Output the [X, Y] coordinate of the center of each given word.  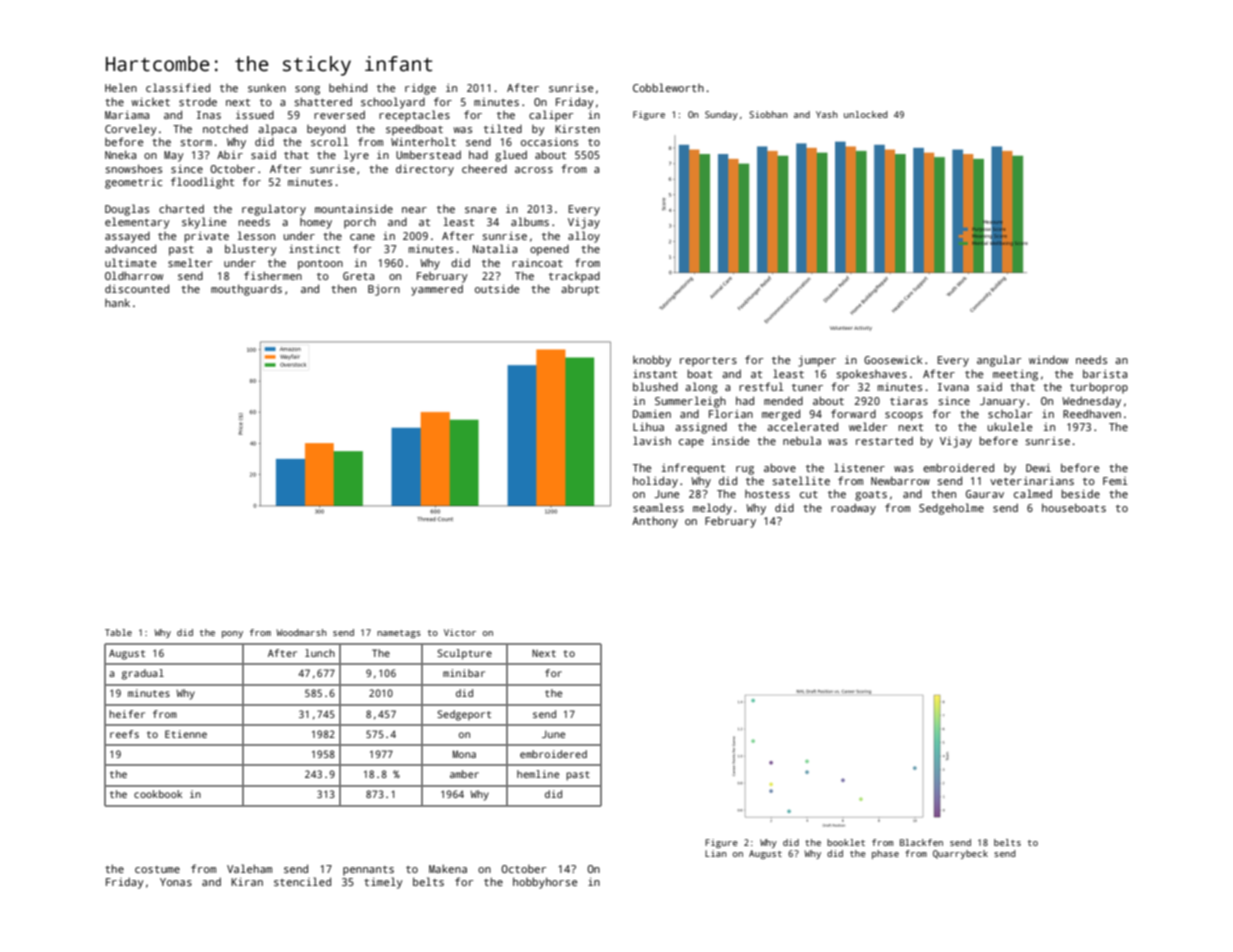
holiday [655, 482]
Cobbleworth [668, 87]
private [206, 237]
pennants [368, 871]
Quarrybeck [960, 854]
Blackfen [921, 842]
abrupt [580, 290]
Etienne [186, 734]
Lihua [648, 426]
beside [1080, 493]
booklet [846, 842]
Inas [209, 115]
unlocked [866, 114]
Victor [460, 632]
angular [999, 361]
